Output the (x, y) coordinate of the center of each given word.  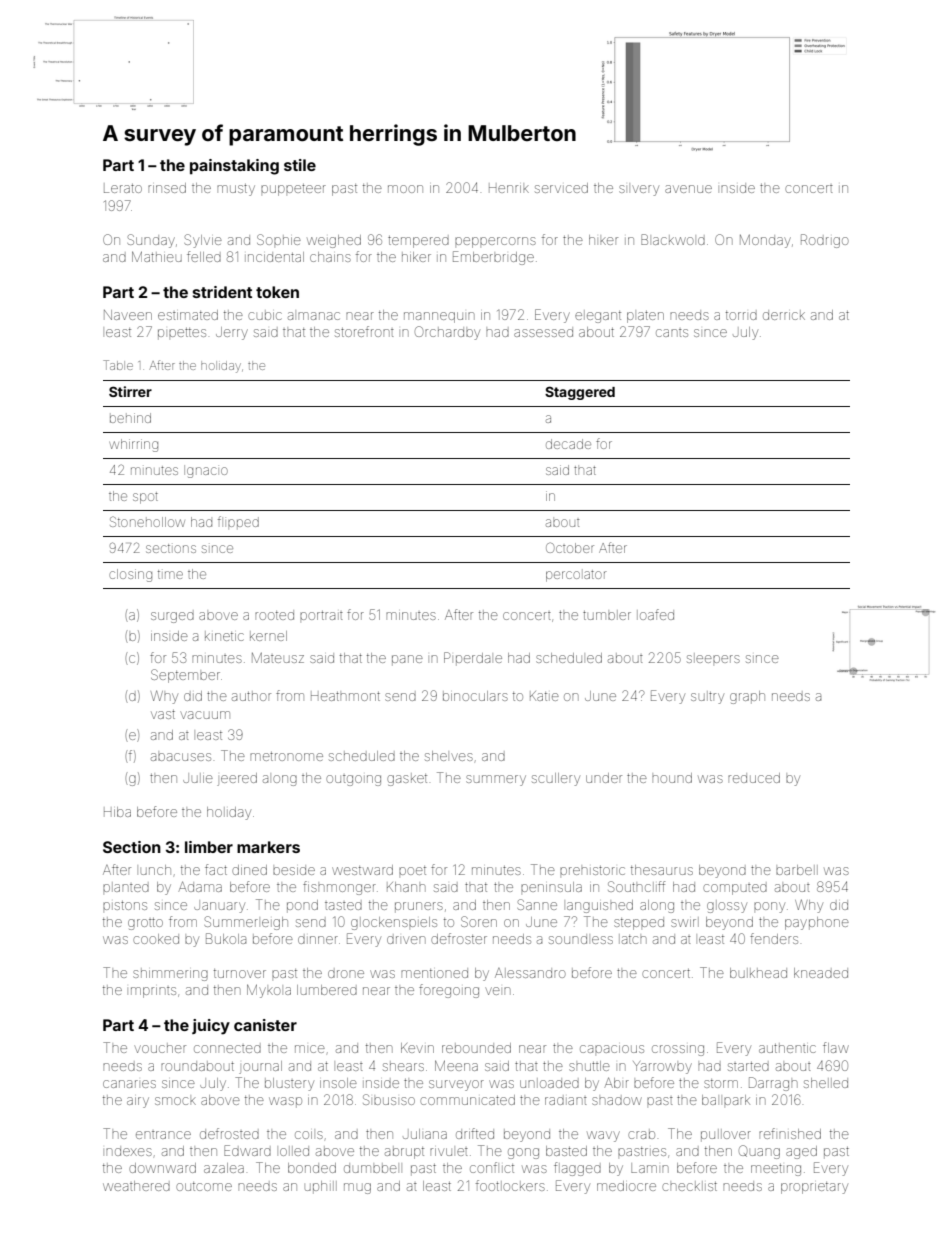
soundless (581, 939)
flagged (577, 1169)
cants (672, 333)
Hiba (117, 812)
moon (405, 189)
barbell (797, 870)
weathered (136, 1186)
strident (222, 292)
